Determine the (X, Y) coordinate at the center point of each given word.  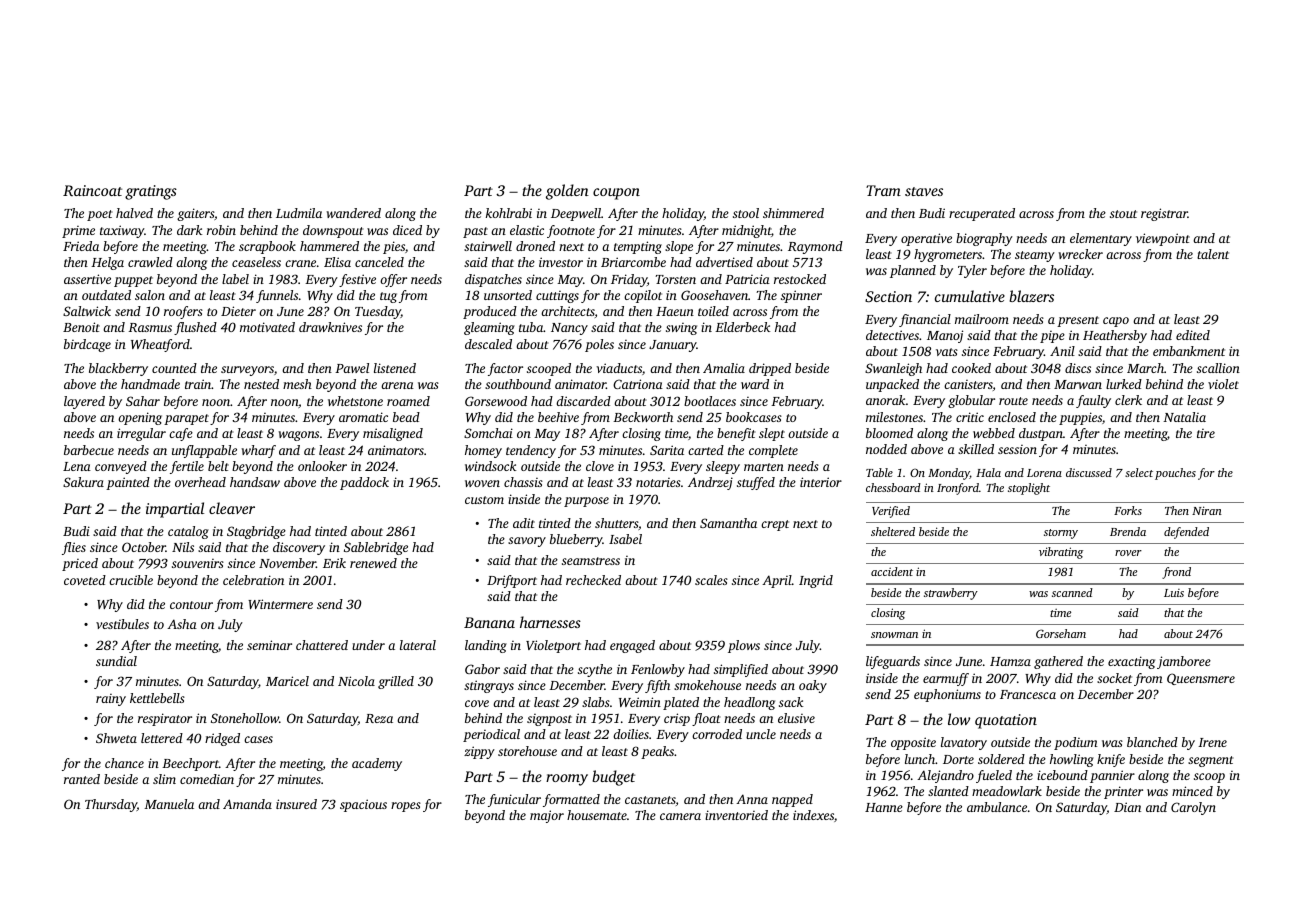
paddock (364, 483)
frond (1176, 573)
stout (1123, 214)
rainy (111, 700)
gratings (151, 192)
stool (746, 213)
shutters (616, 523)
